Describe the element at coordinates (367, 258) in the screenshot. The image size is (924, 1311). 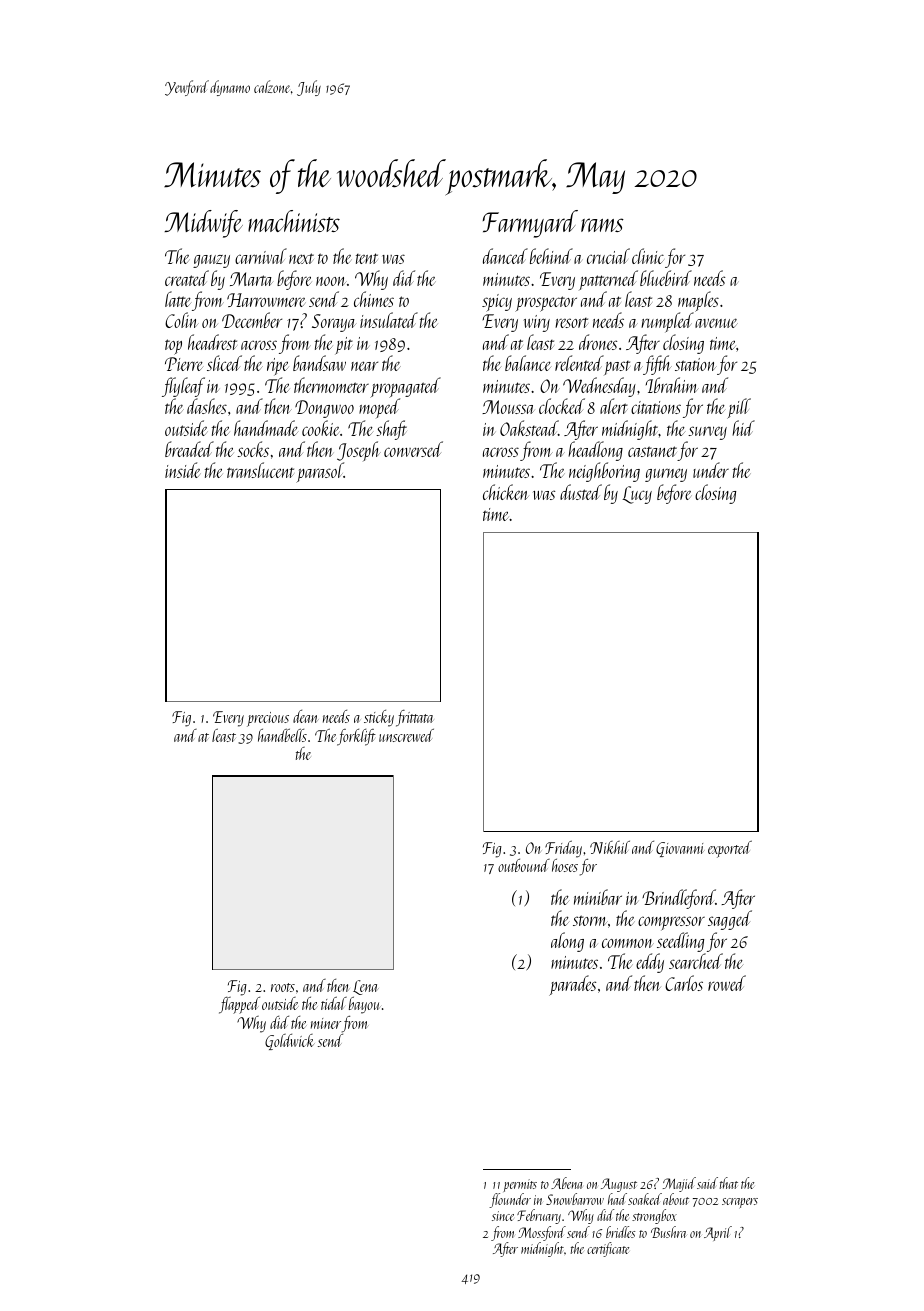
I see `tent` at that location.
